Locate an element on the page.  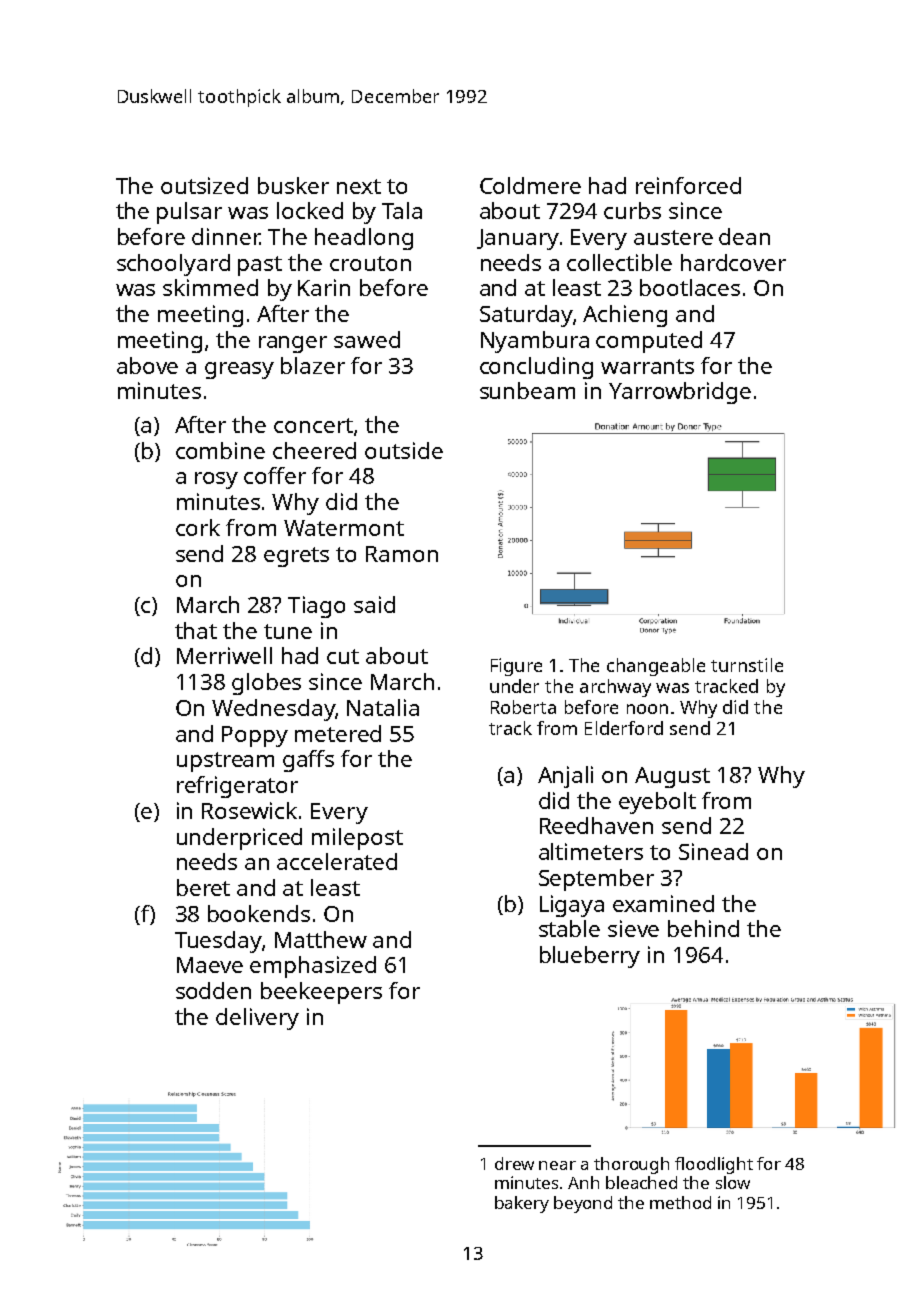
turnstile is located at coordinates (747, 665).
